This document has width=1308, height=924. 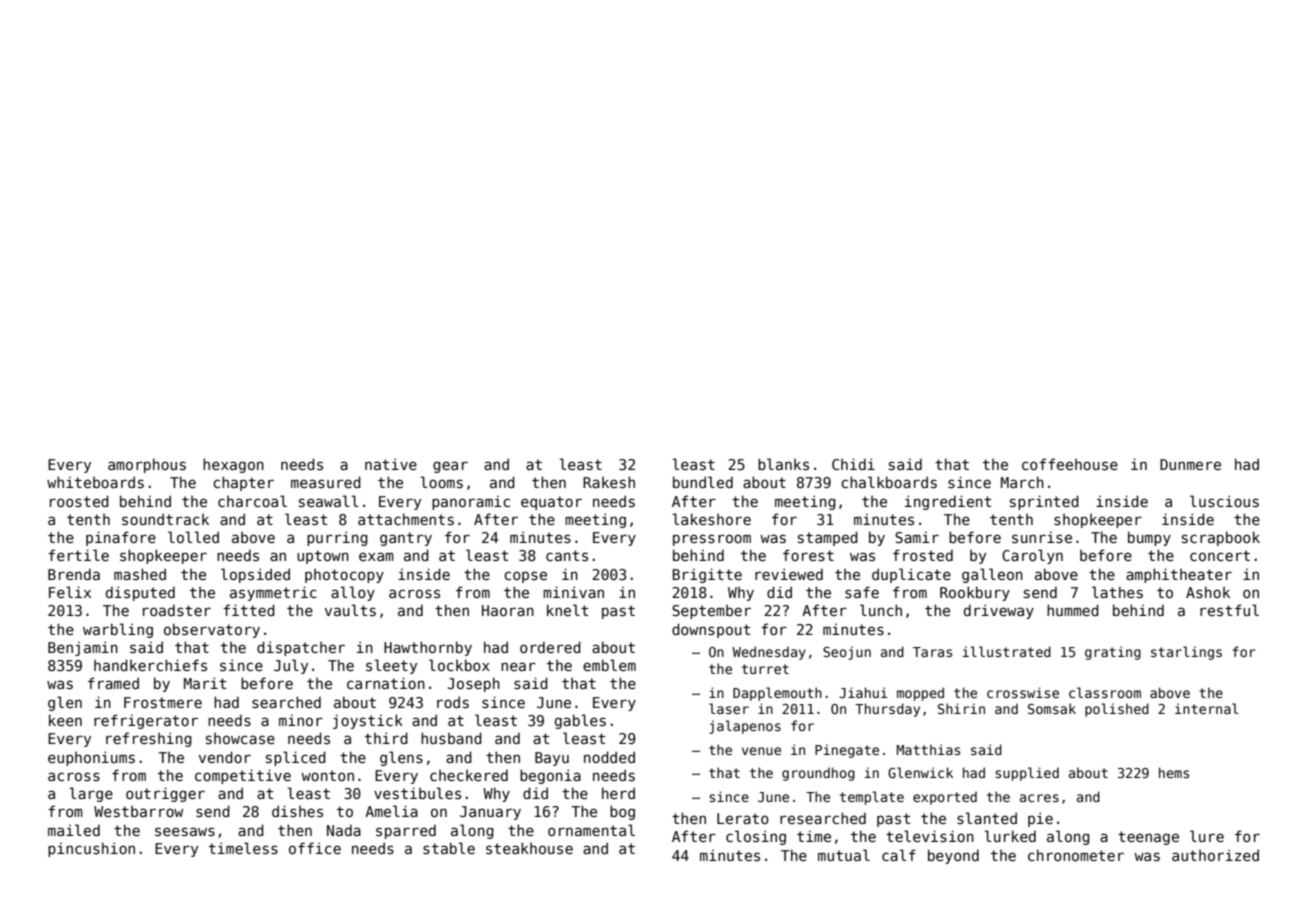 What do you see at coordinates (65, 720) in the document?
I see `keen` at bounding box center [65, 720].
